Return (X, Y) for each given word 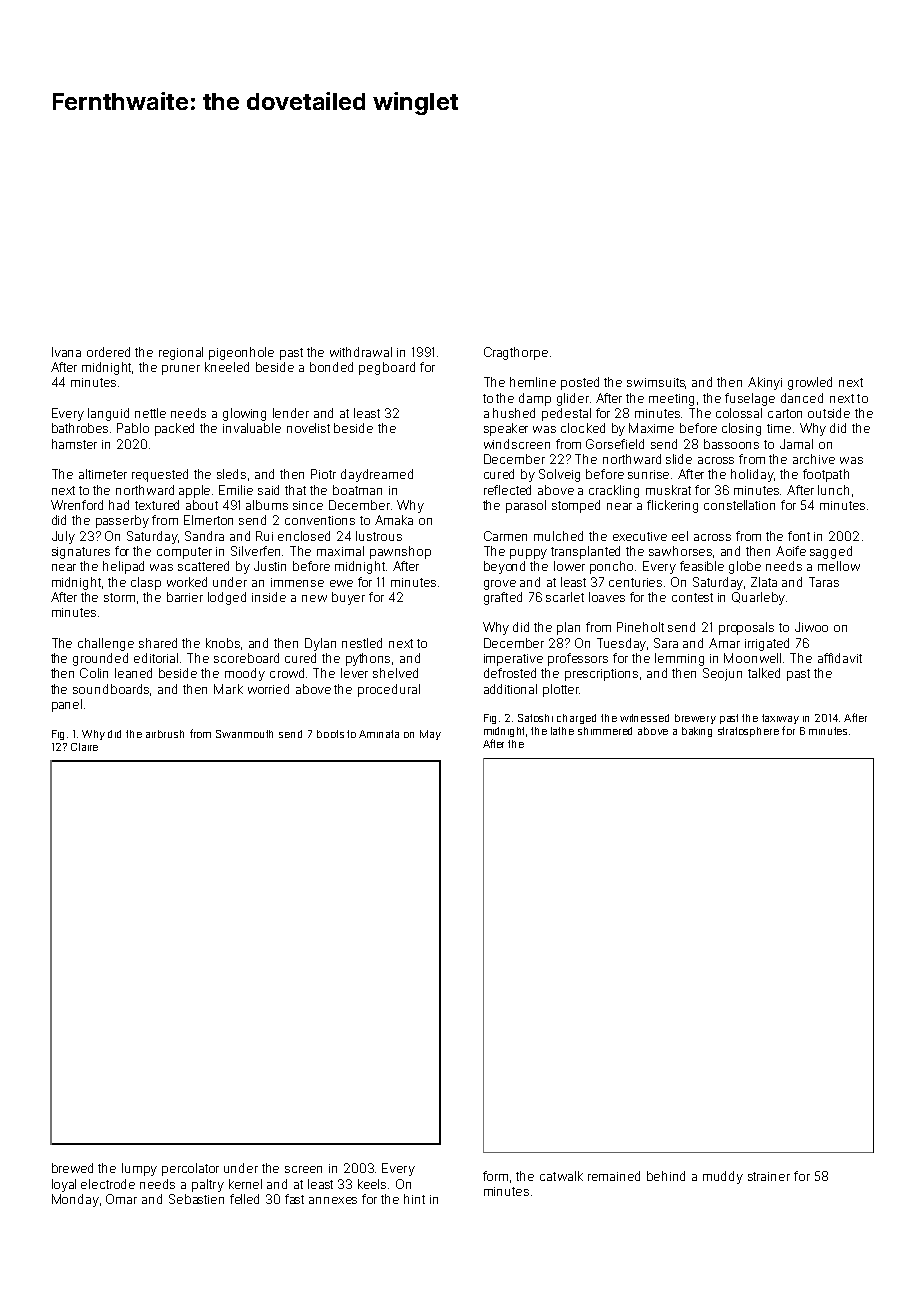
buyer (348, 598)
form (495, 1176)
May (430, 735)
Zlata (764, 582)
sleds (231, 474)
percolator (190, 1169)
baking (697, 732)
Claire (84, 747)
